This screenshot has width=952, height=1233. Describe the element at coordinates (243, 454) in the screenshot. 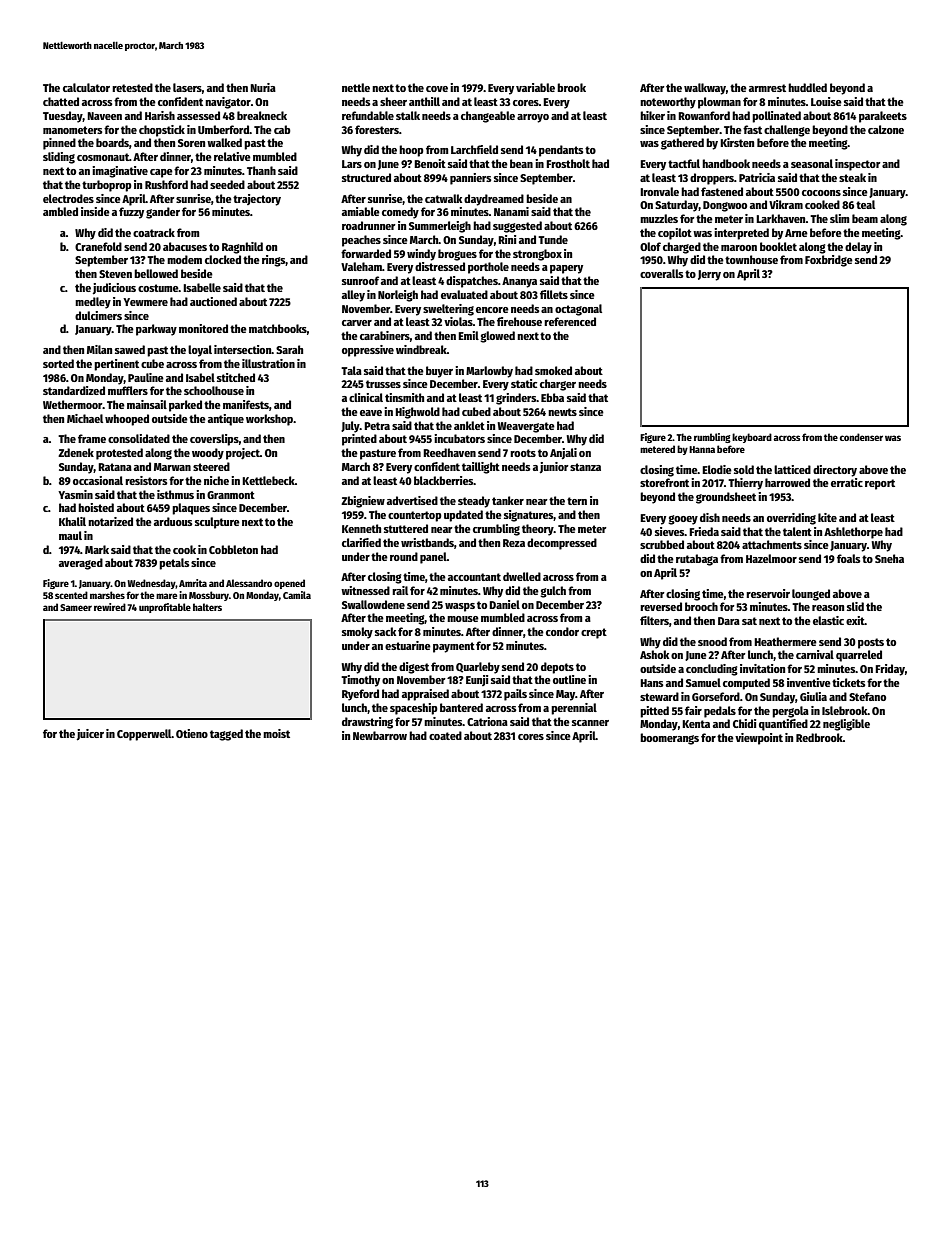

I see `project` at that location.
